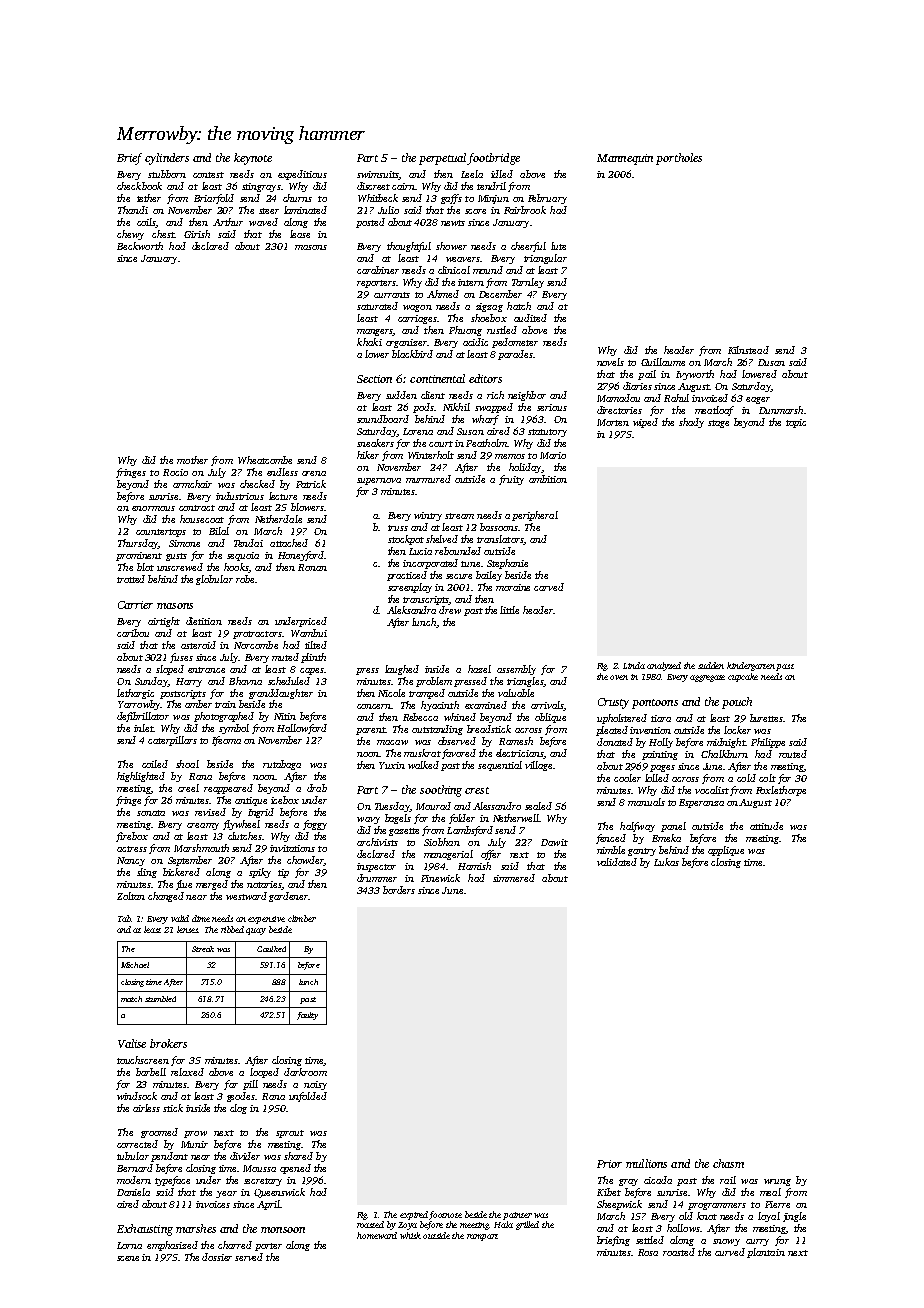 This page has width=924, height=1308. What do you see at coordinates (712, 790) in the page?
I see `vocalist` at bounding box center [712, 790].
